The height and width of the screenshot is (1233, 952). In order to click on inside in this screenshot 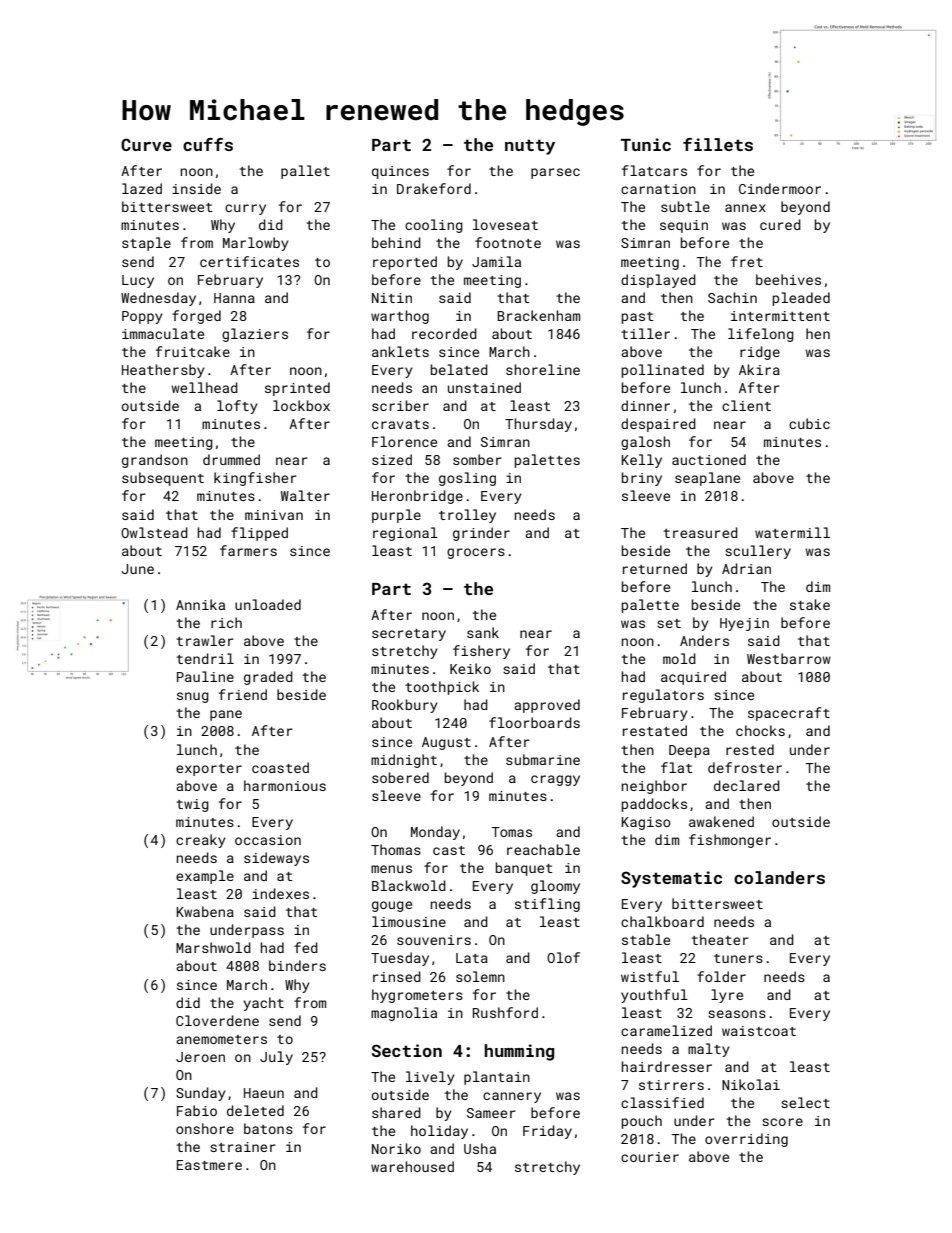, I will do `click(196, 188)`.
